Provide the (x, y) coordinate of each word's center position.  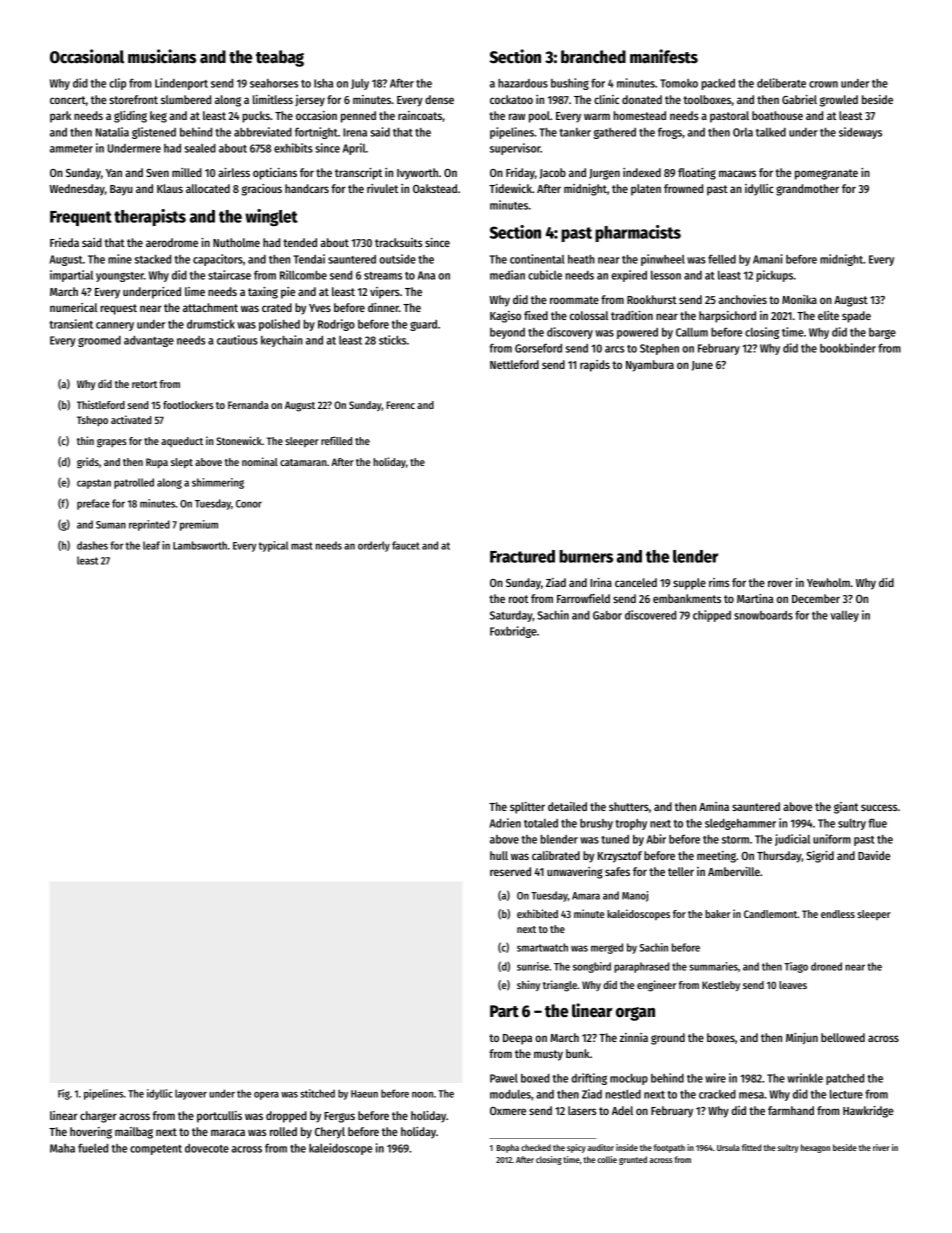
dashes (92, 545)
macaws (737, 173)
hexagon (815, 1148)
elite (828, 315)
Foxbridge (513, 632)
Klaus (170, 188)
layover (191, 1094)
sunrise (533, 966)
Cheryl (330, 1133)
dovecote (207, 1148)
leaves (793, 985)
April (354, 149)
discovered (650, 615)
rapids (595, 366)
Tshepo (92, 421)
